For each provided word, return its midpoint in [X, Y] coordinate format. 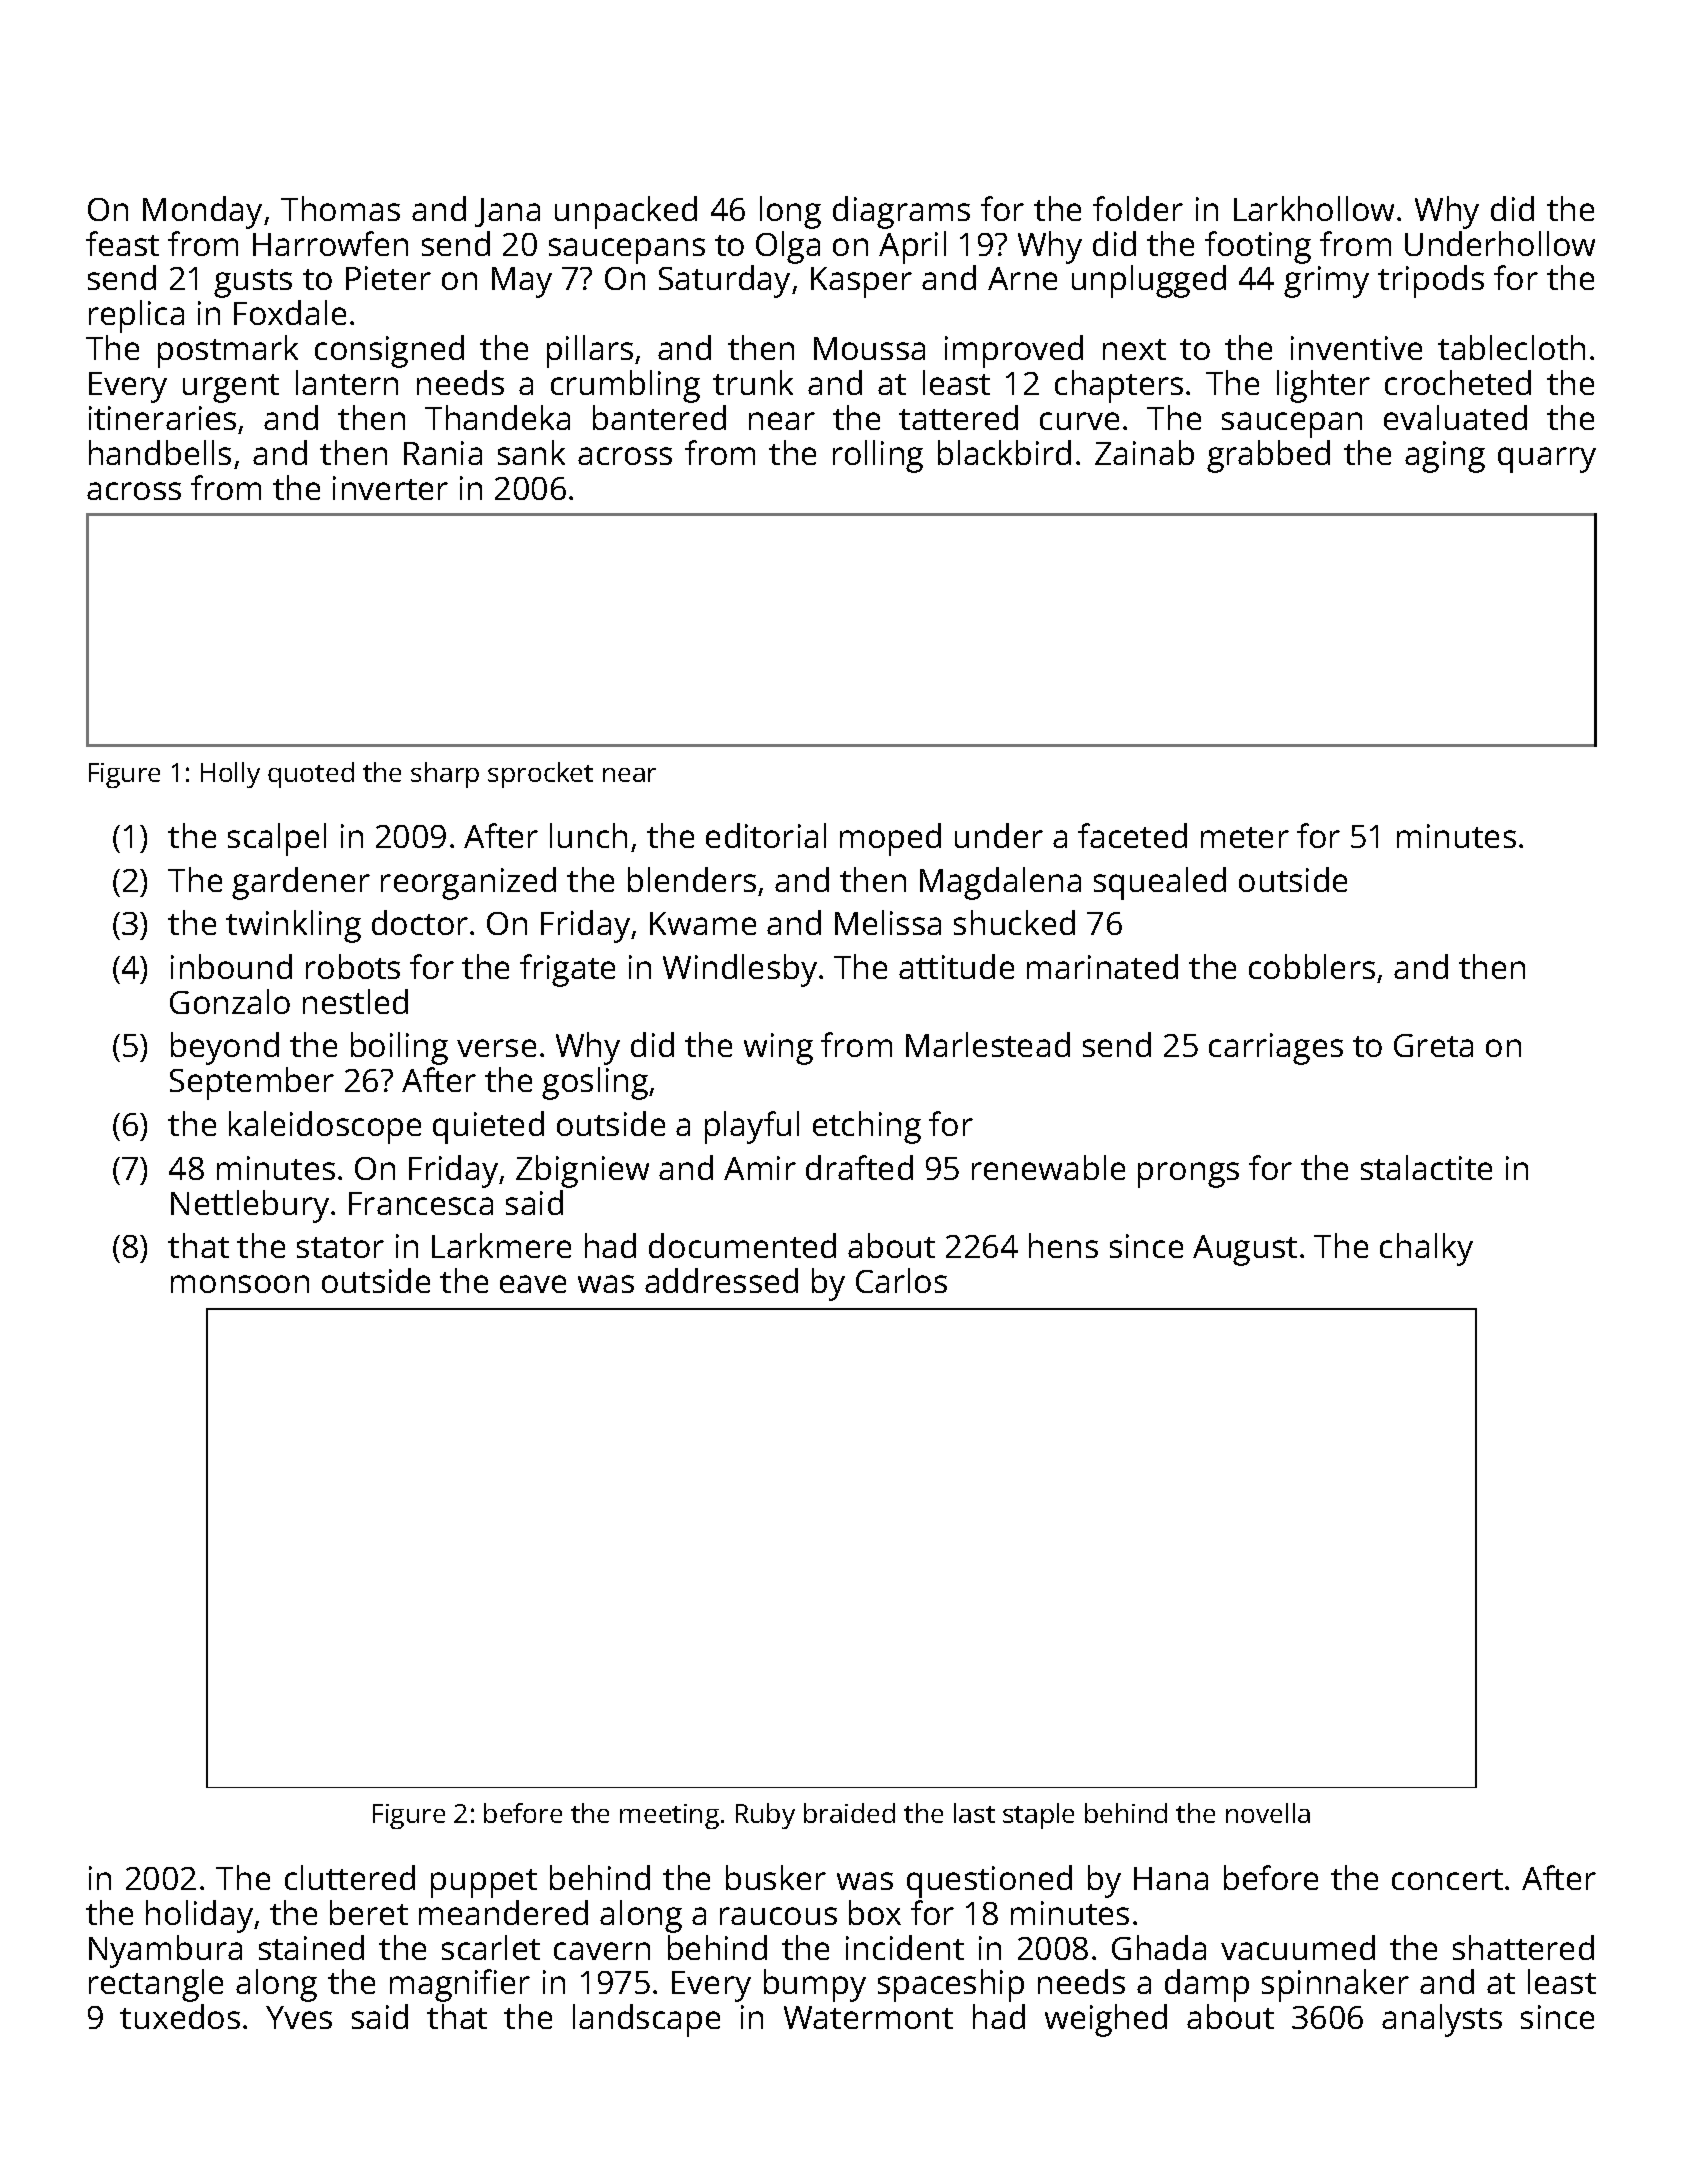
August [1245, 1250]
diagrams [901, 212]
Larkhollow [1314, 208]
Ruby [765, 1816]
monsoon [240, 1284]
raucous [778, 1916]
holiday [199, 1916]
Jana [507, 212]
